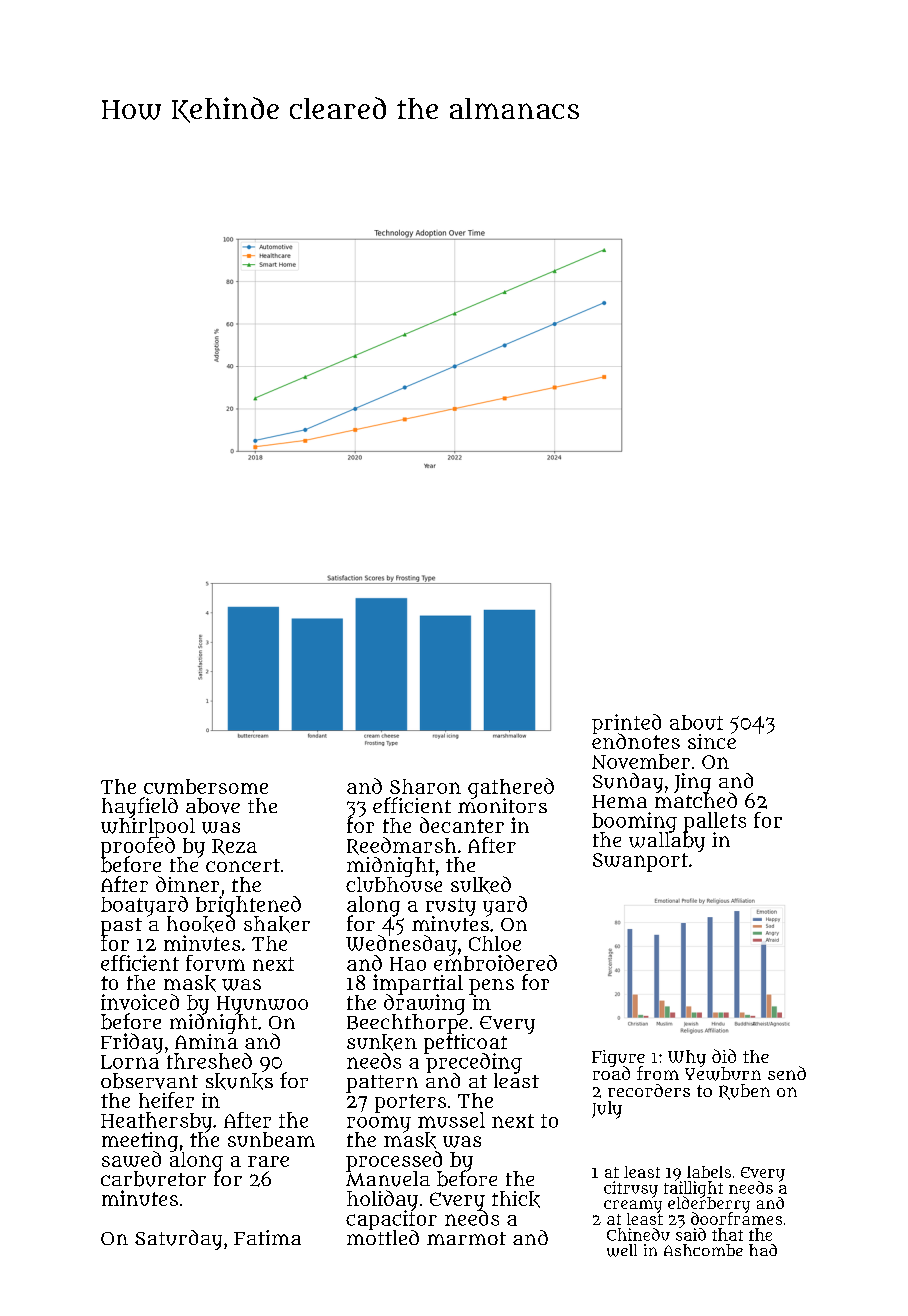 This image has width=908, height=1316. I want to click on Fatima, so click(267, 1237).
